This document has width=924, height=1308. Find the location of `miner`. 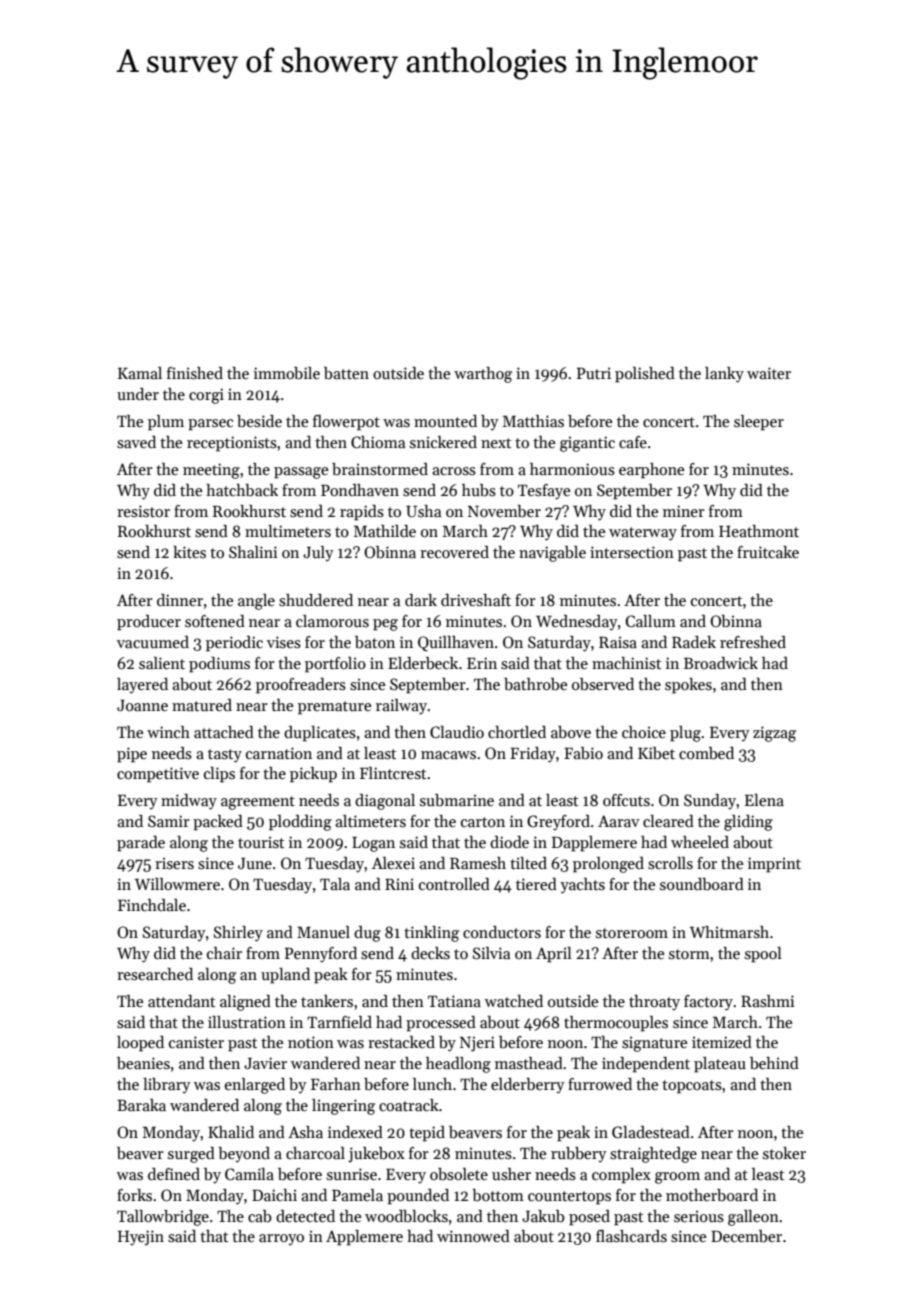

miner is located at coordinates (684, 511).
